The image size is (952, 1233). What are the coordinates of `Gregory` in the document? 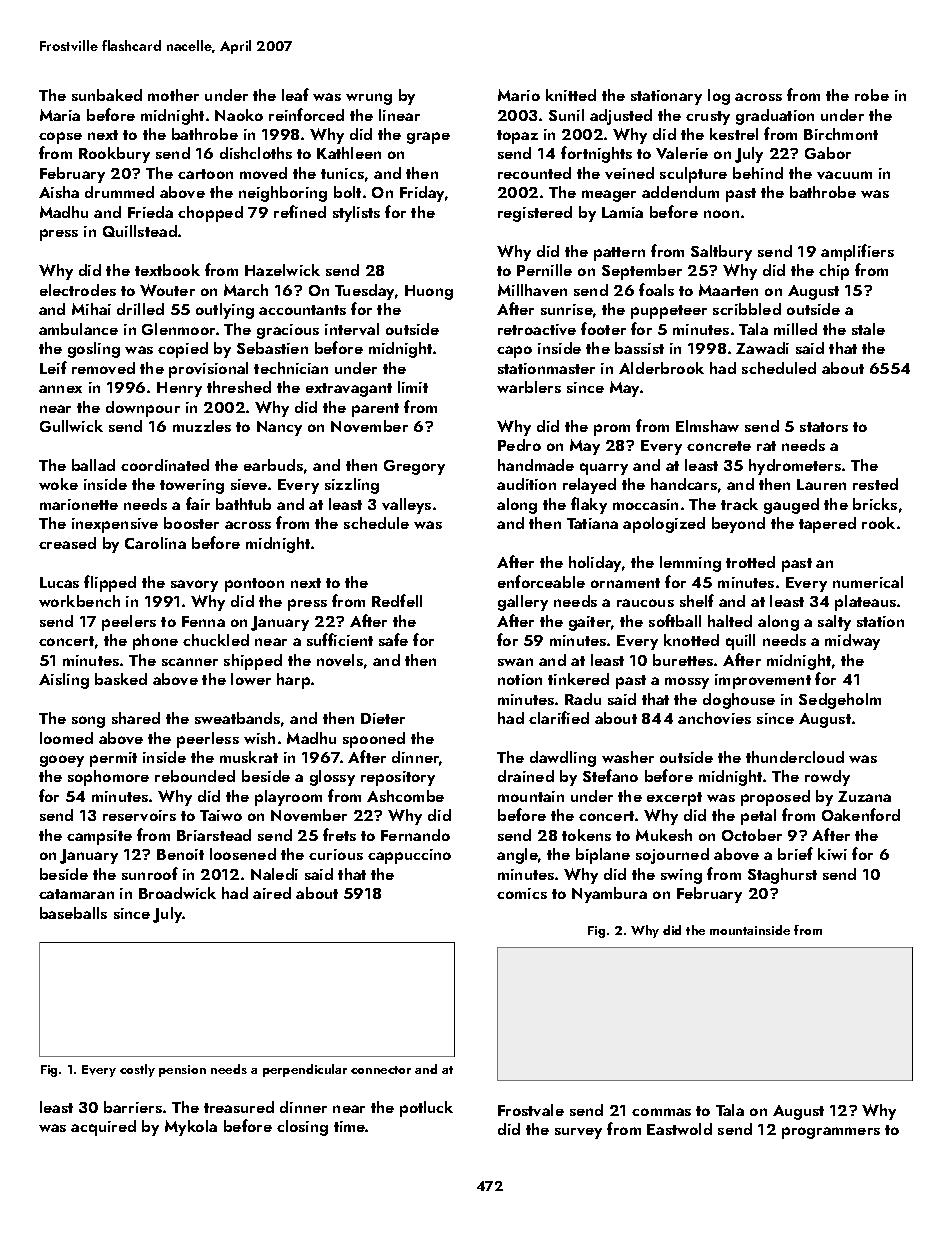 It's located at (414, 467).
